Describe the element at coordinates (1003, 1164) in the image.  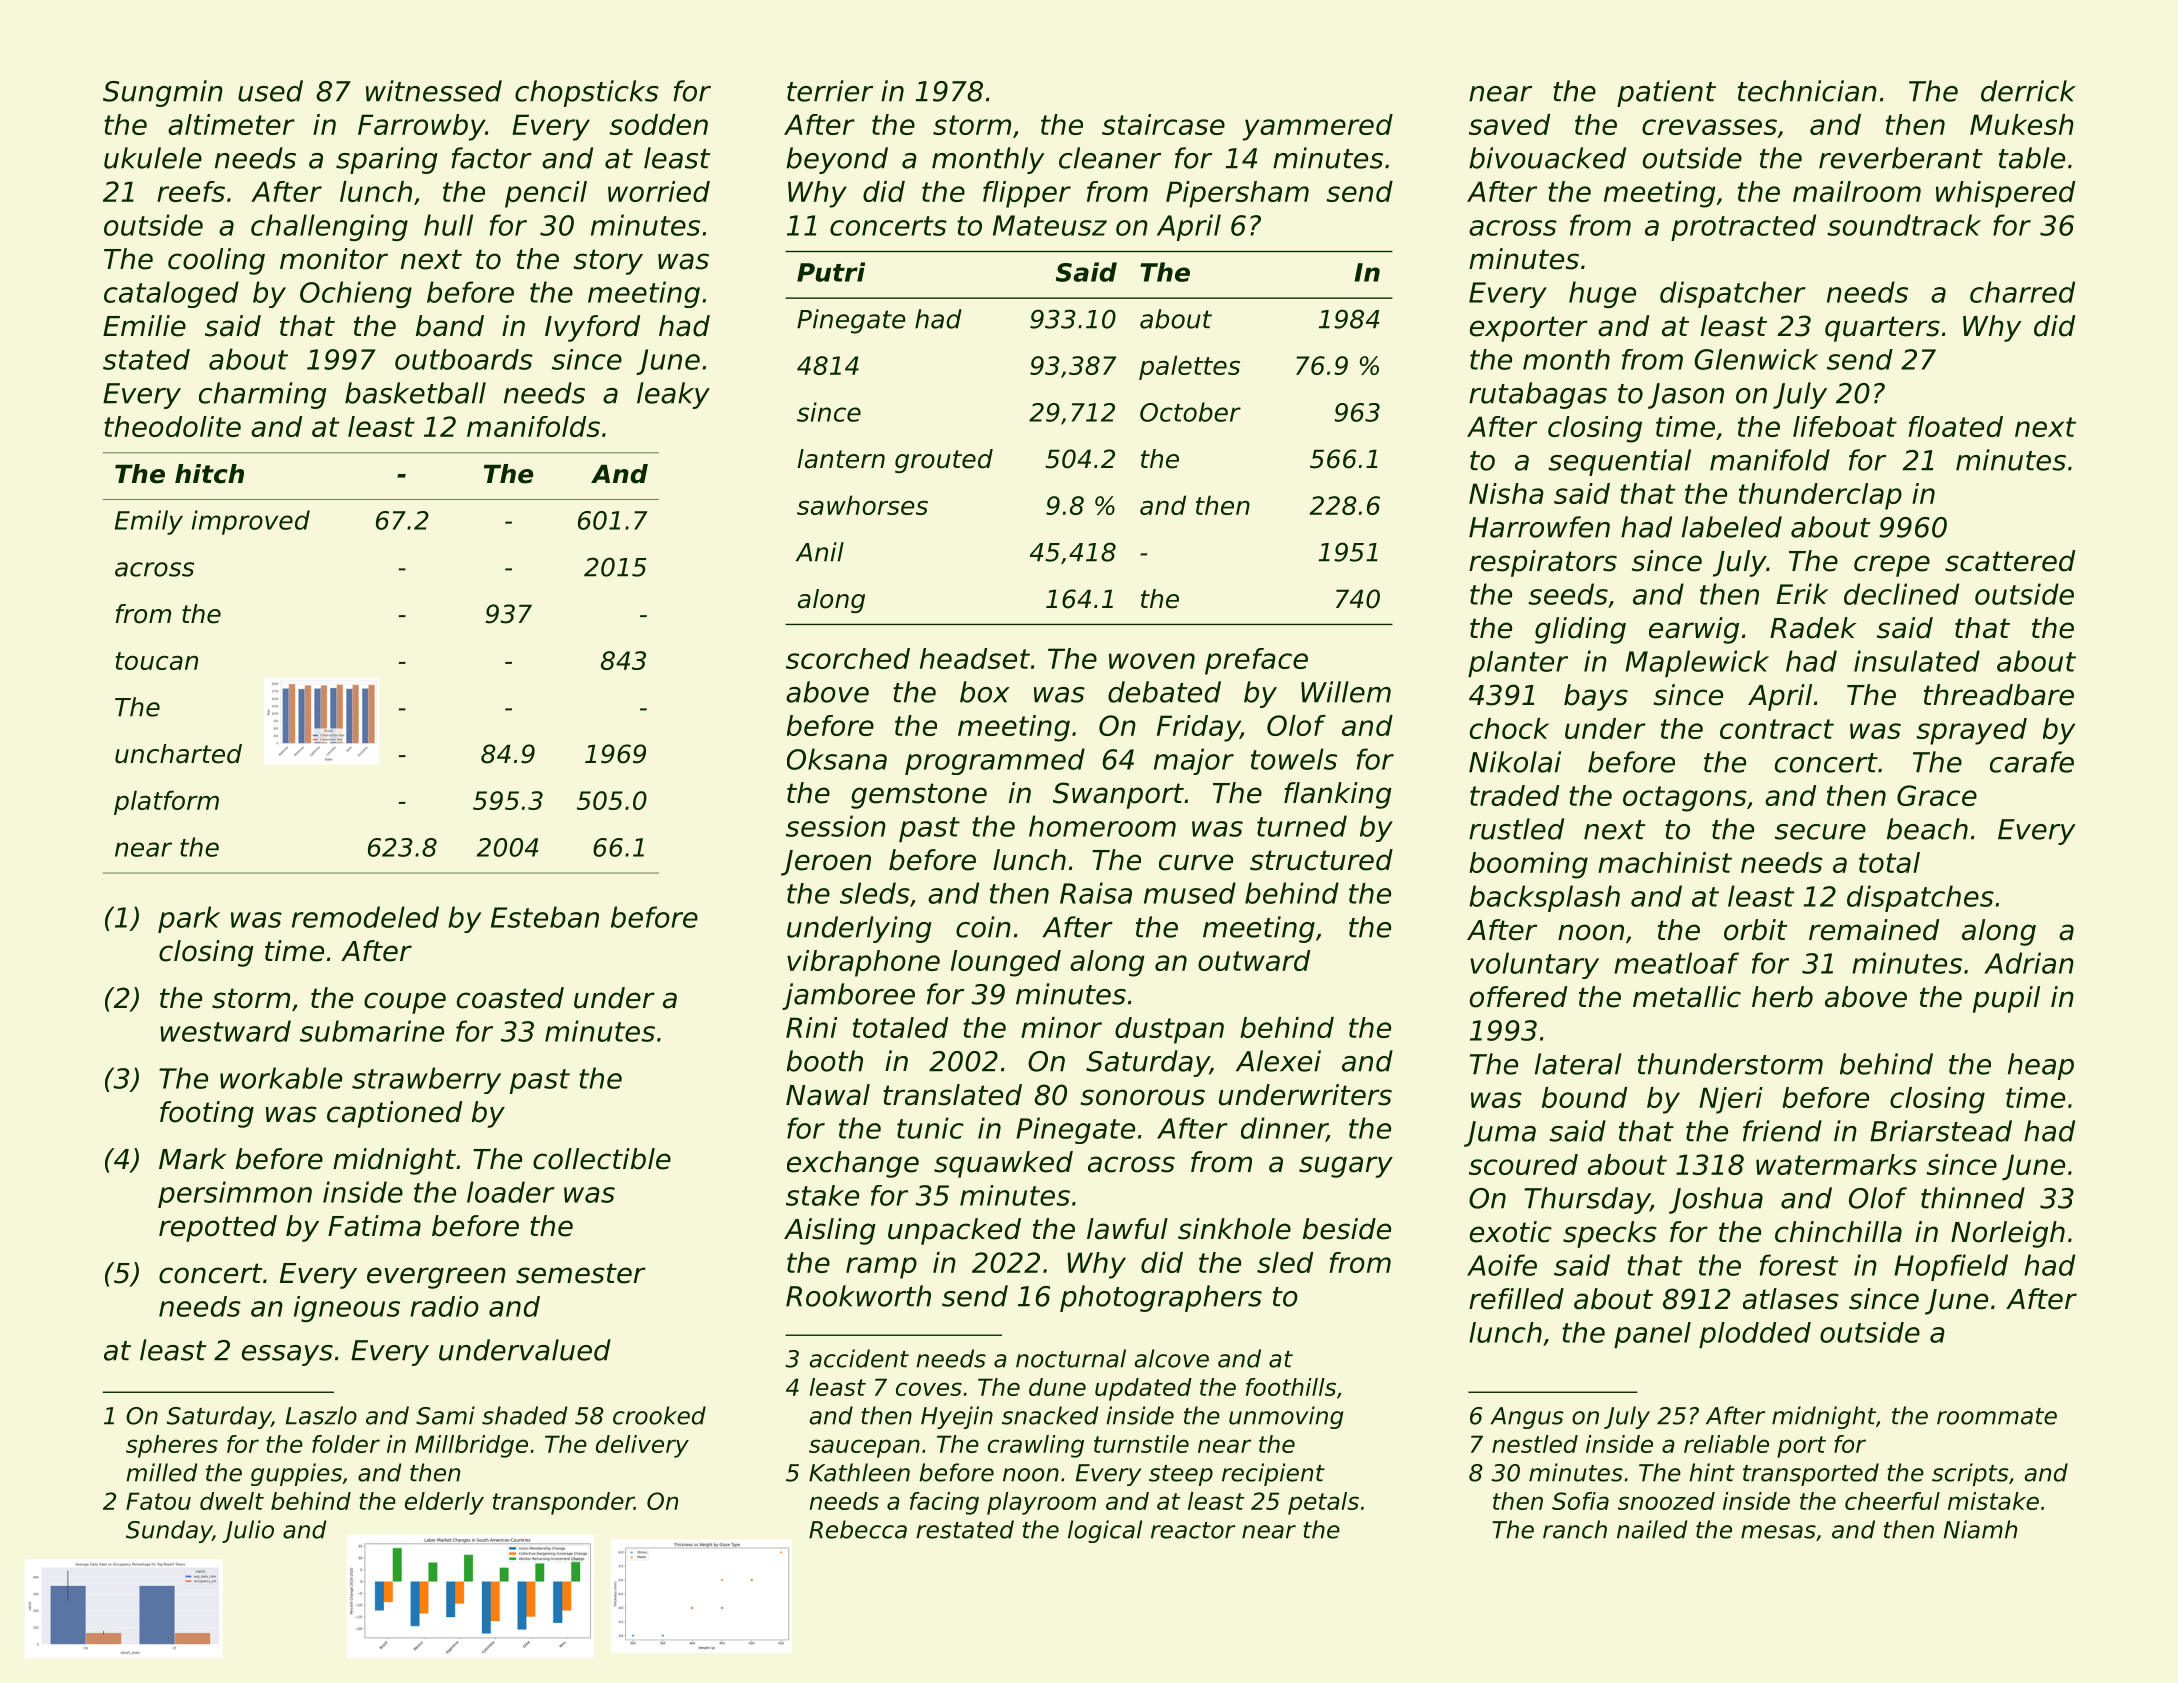
I see `squawked` at that location.
